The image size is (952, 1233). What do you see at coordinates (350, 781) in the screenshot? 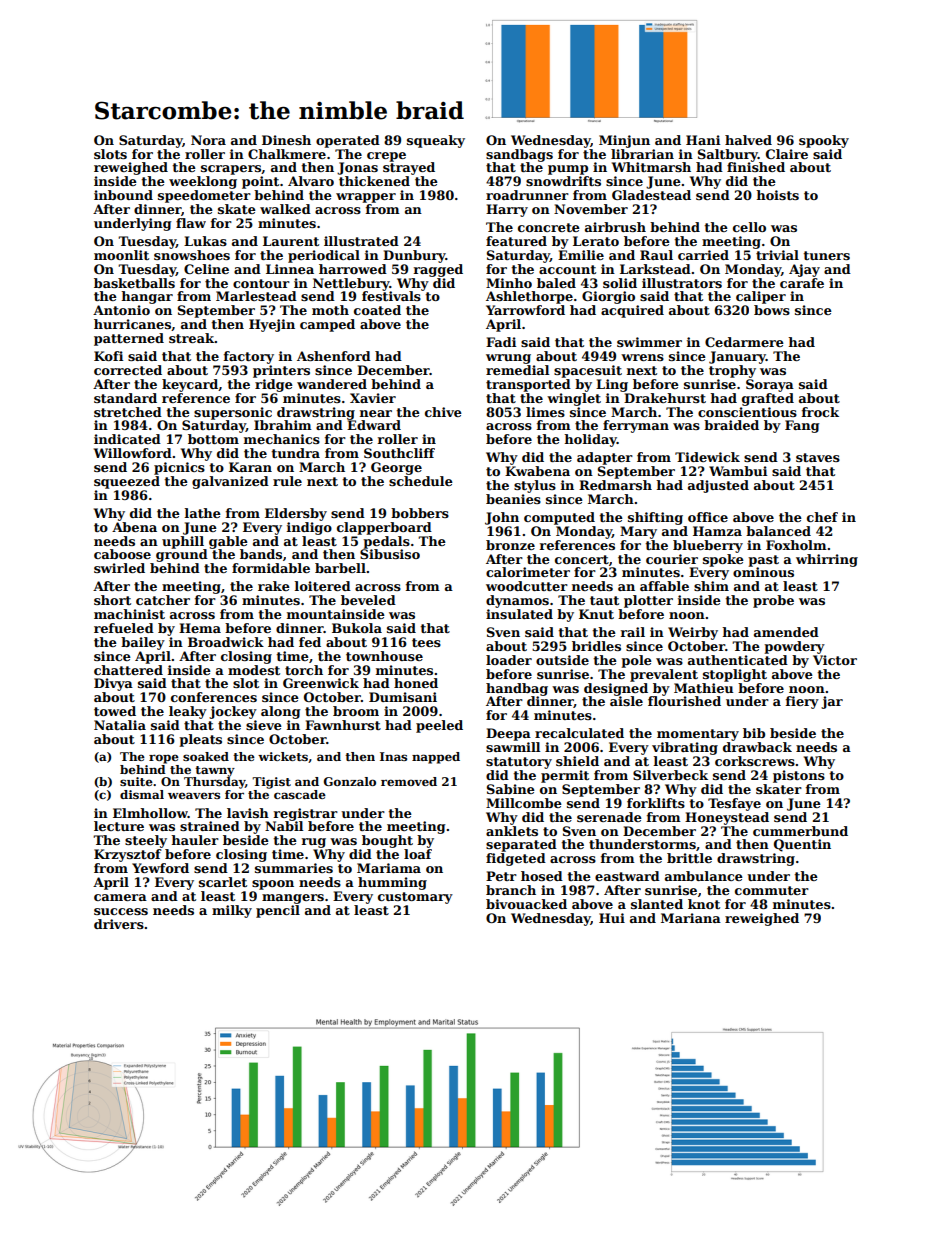
I see `Gonzalo` at bounding box center [350, 781].
